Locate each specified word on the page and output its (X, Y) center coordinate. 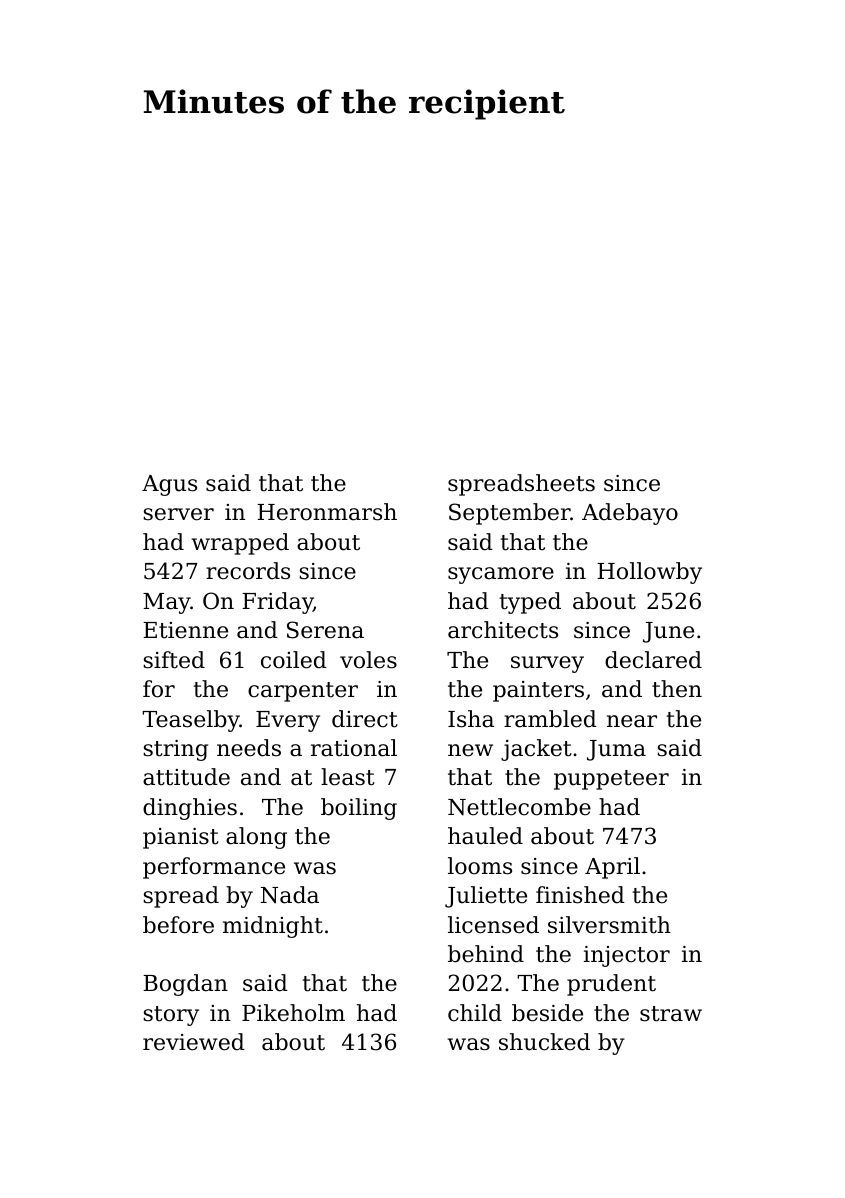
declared (653, 660)
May (167, 603)
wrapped (240, 544)
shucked (544, 1042)
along (256, 838)
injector (627, 956)
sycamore (501, 575)
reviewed (194, 1042)
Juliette (486, 897)
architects (503, 630)
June (668, 632)
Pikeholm (293, 1013)
